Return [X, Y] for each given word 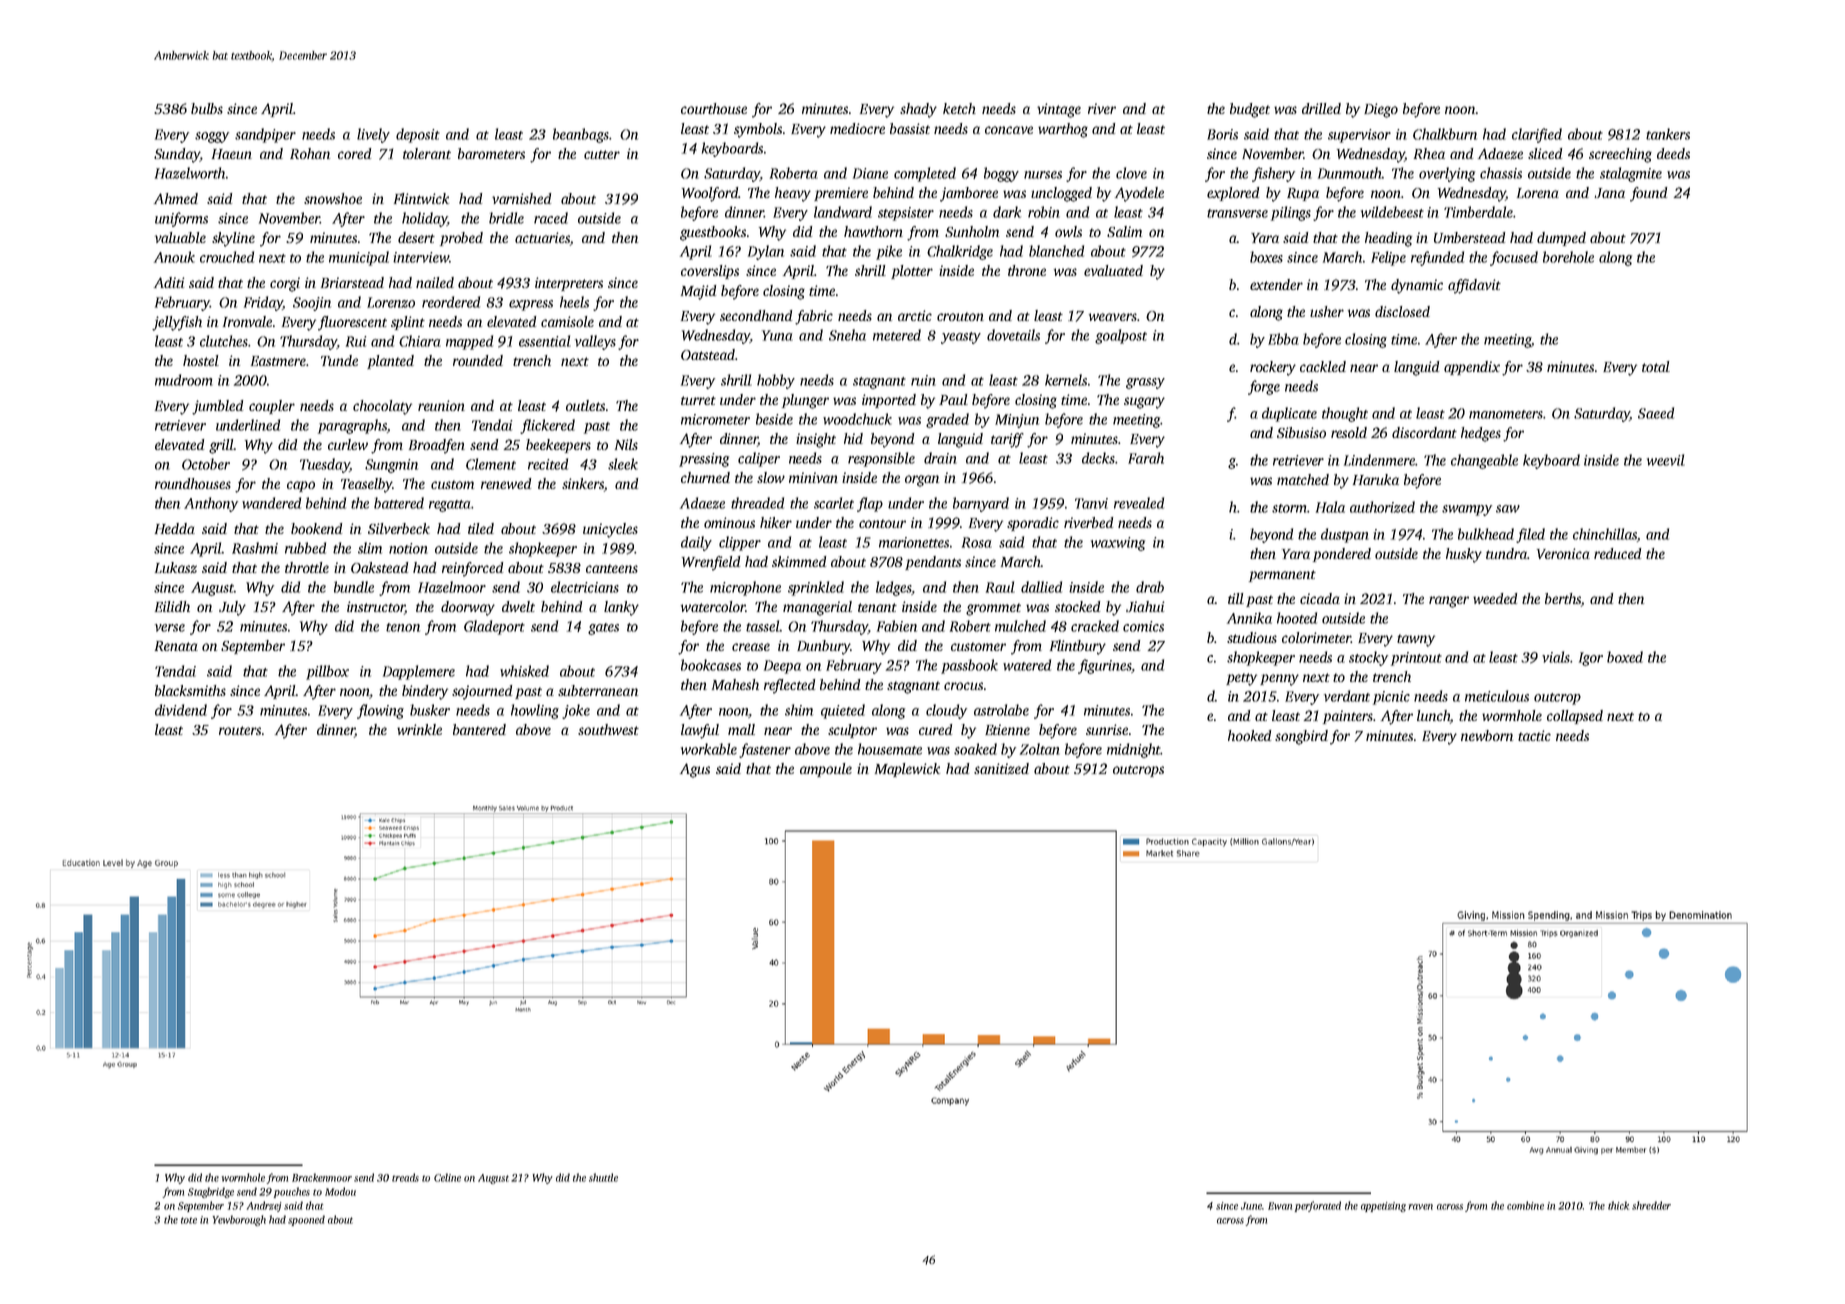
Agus [695, 770]
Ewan [1280, 1206]
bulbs [207, 108]
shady [918, 110]
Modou [340, 1191]
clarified [1537, 135]
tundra [1506, 553]
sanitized [1001, 769]
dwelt [518, 606]
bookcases [711, 665]
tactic [1534, 735]
